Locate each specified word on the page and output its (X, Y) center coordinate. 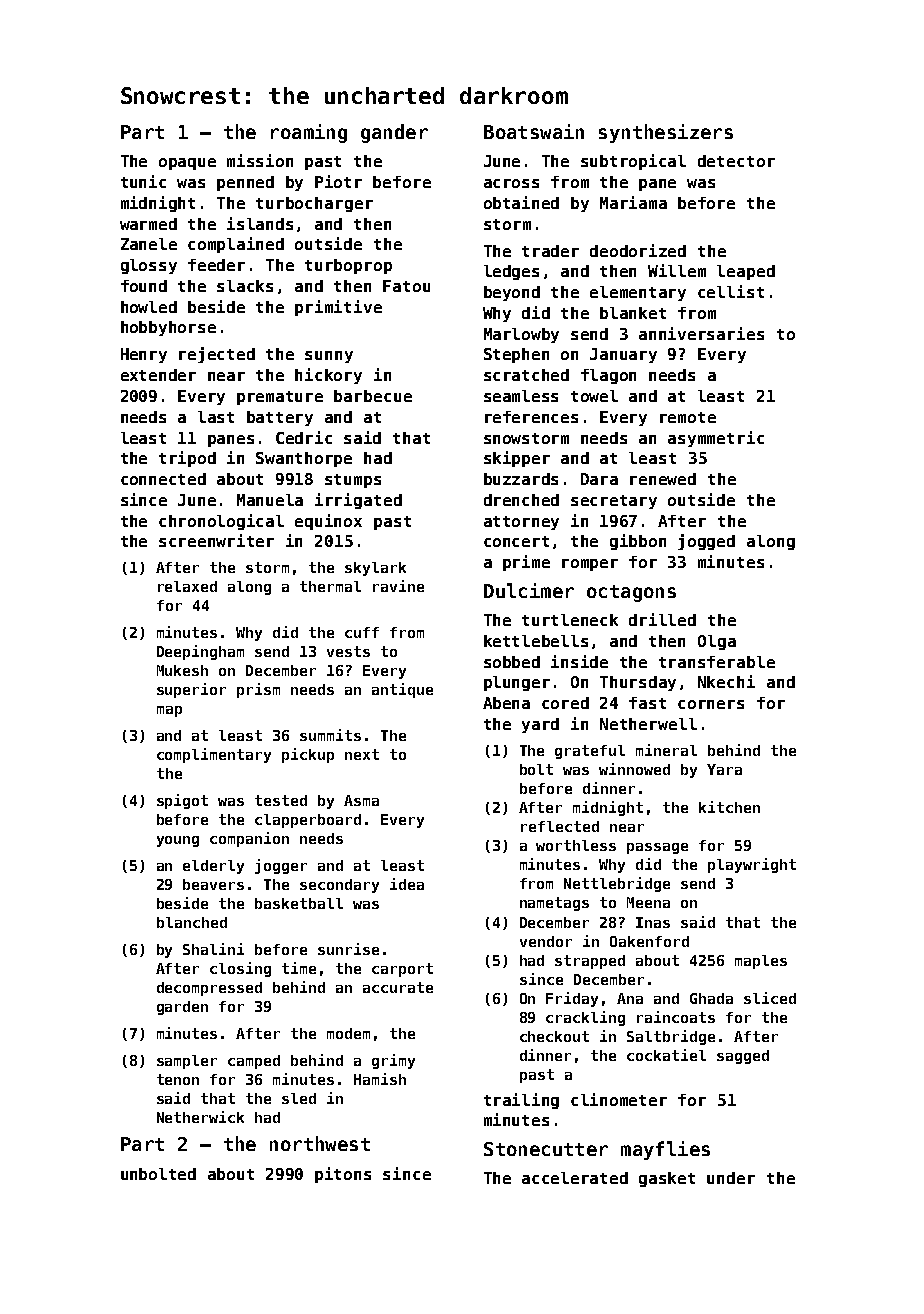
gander (394, 133)
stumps (353, 481)
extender (158, 375)
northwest (320, 1143)
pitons (343, 1175)
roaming (309, 133)
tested (281, 800)
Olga (717, 642)
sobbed (512, 662)
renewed (663, 479)
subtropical (633, 162)
